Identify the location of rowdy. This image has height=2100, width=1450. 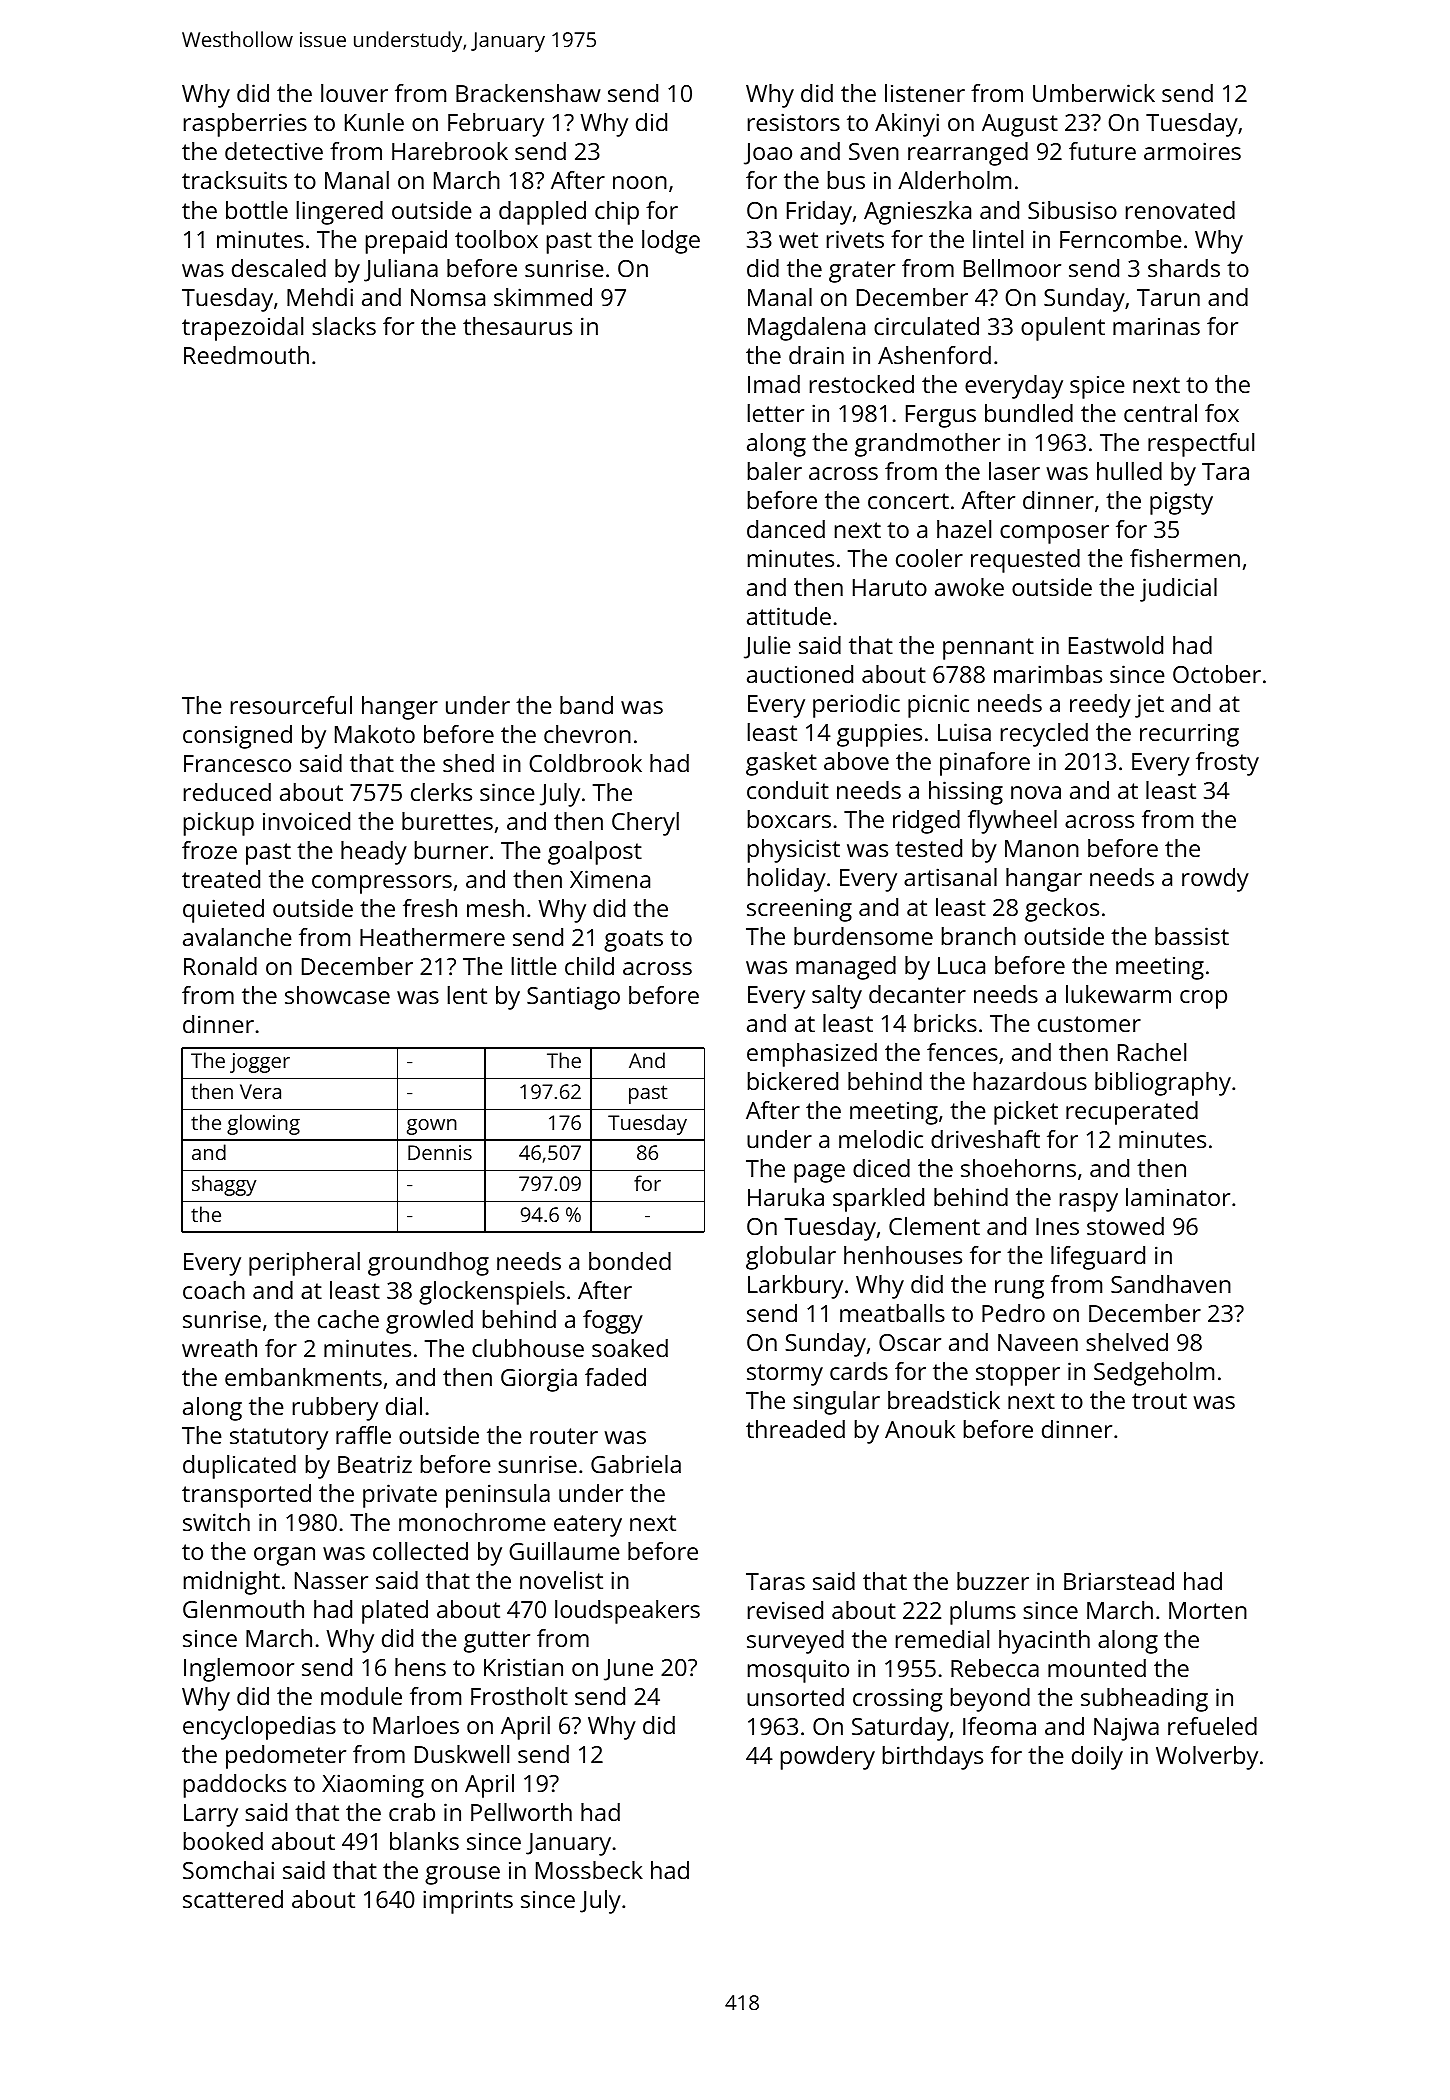
(1215, 880).
